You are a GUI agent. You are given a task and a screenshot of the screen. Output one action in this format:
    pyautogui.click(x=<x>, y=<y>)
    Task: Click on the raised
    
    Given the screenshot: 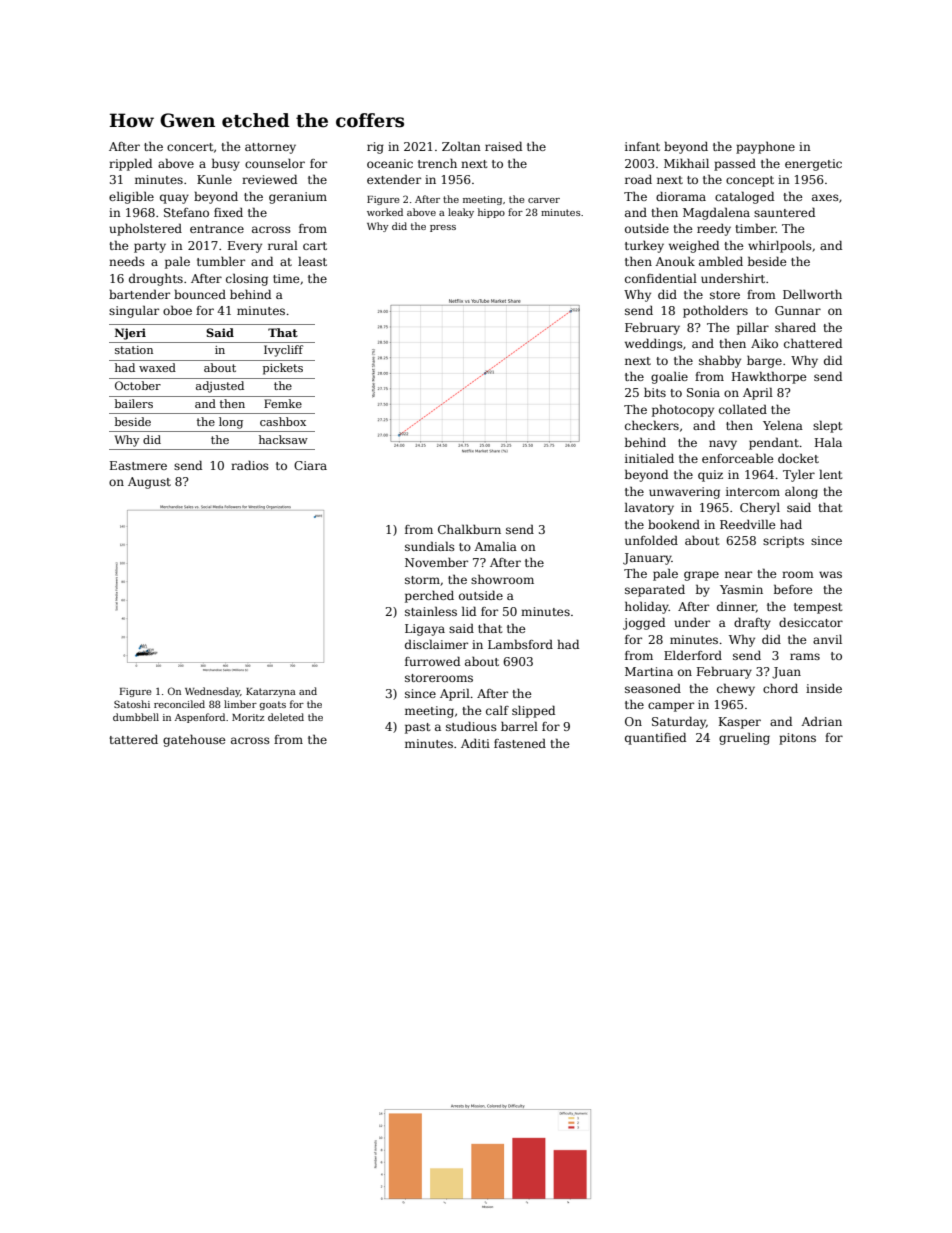 What is the action you would take?
    pyautogui.click(x=503, y=146)
